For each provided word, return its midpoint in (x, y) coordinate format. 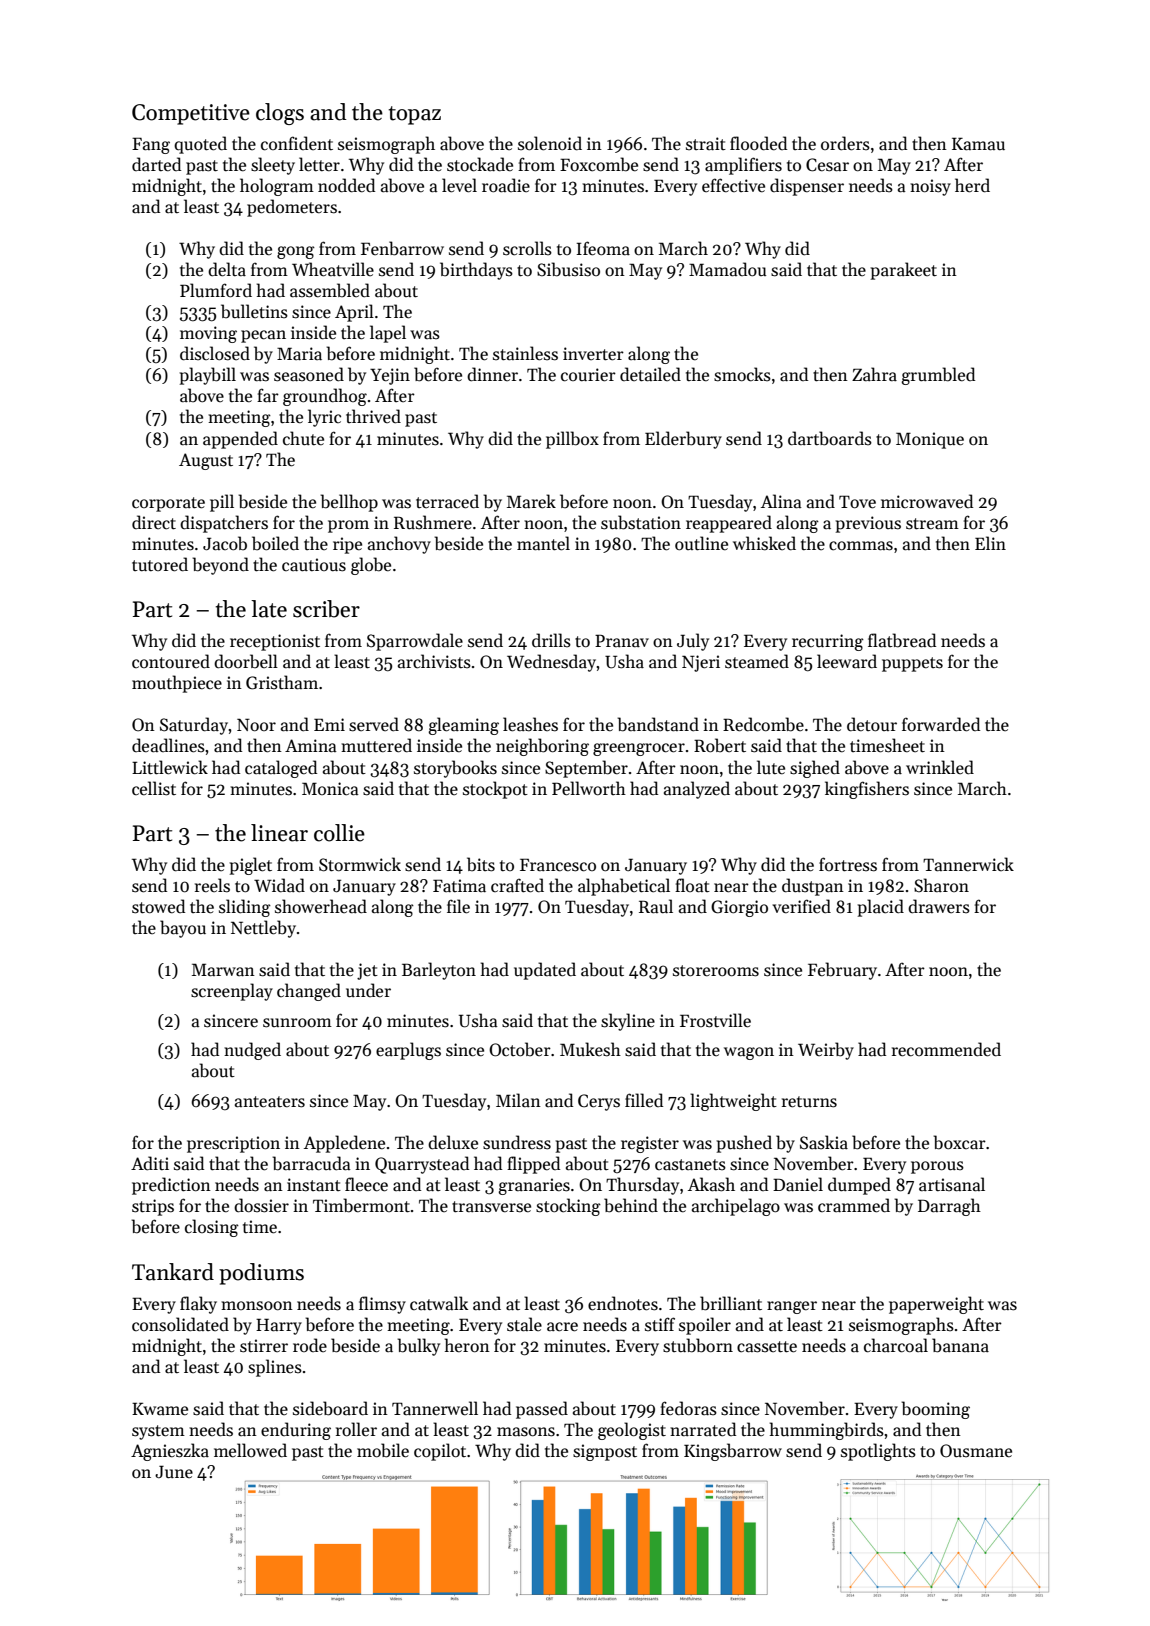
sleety (273, 166)
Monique (930, 440)
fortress (848, 864)
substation (641, 522)
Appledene (344, 1144)
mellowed (250, 1450)
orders (845, 143)
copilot (440, 1452)
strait (706, 144)
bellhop (349, 503)
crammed (854, 1205)
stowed (158, 906)
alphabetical (624, 887)
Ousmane (976, 1451)
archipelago (736, 1207)
